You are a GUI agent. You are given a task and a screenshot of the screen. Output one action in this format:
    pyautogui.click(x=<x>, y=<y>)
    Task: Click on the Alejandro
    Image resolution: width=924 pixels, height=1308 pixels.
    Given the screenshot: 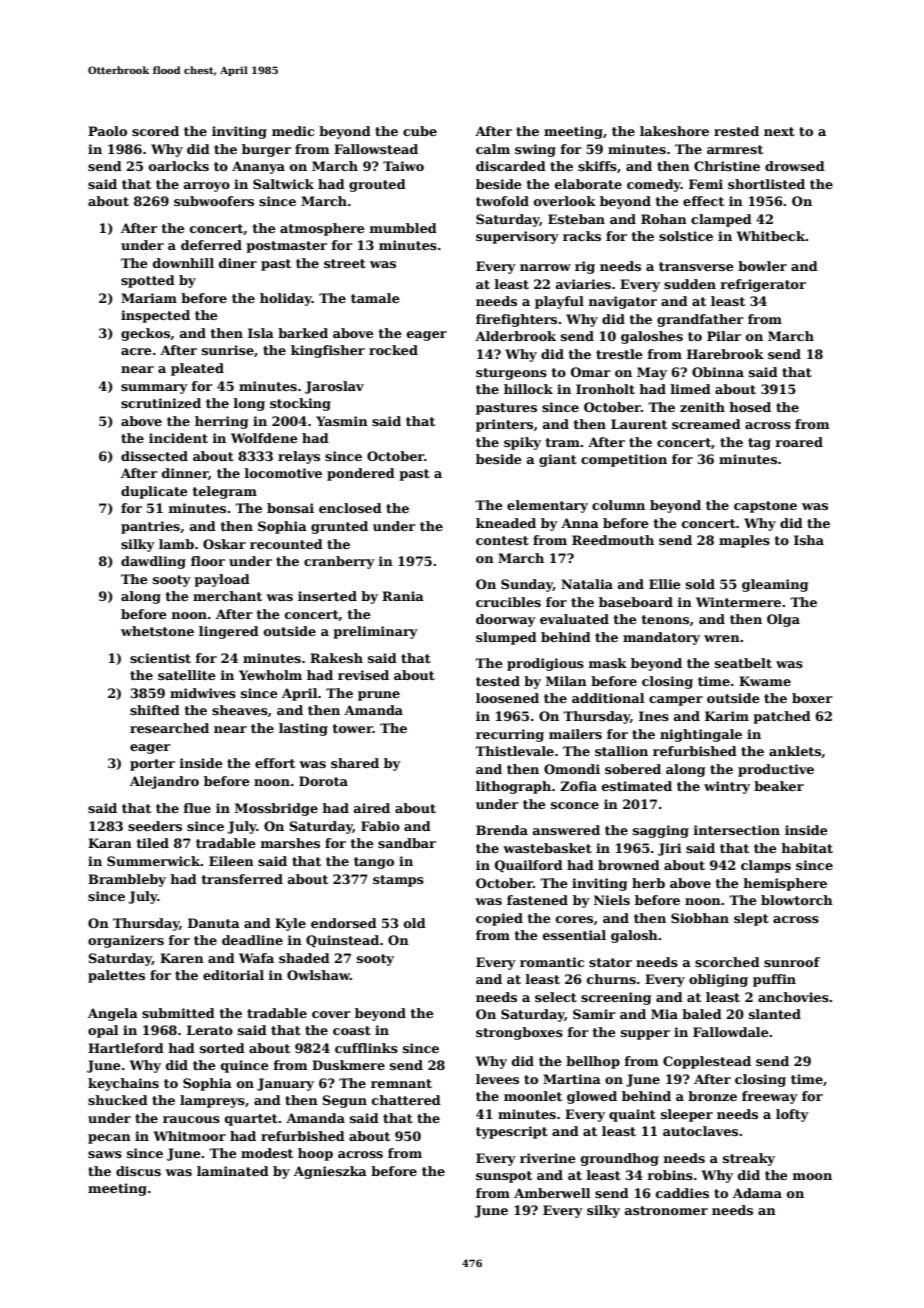 What is the action you would take?
    pyautogui.click(x=164, y=782)
